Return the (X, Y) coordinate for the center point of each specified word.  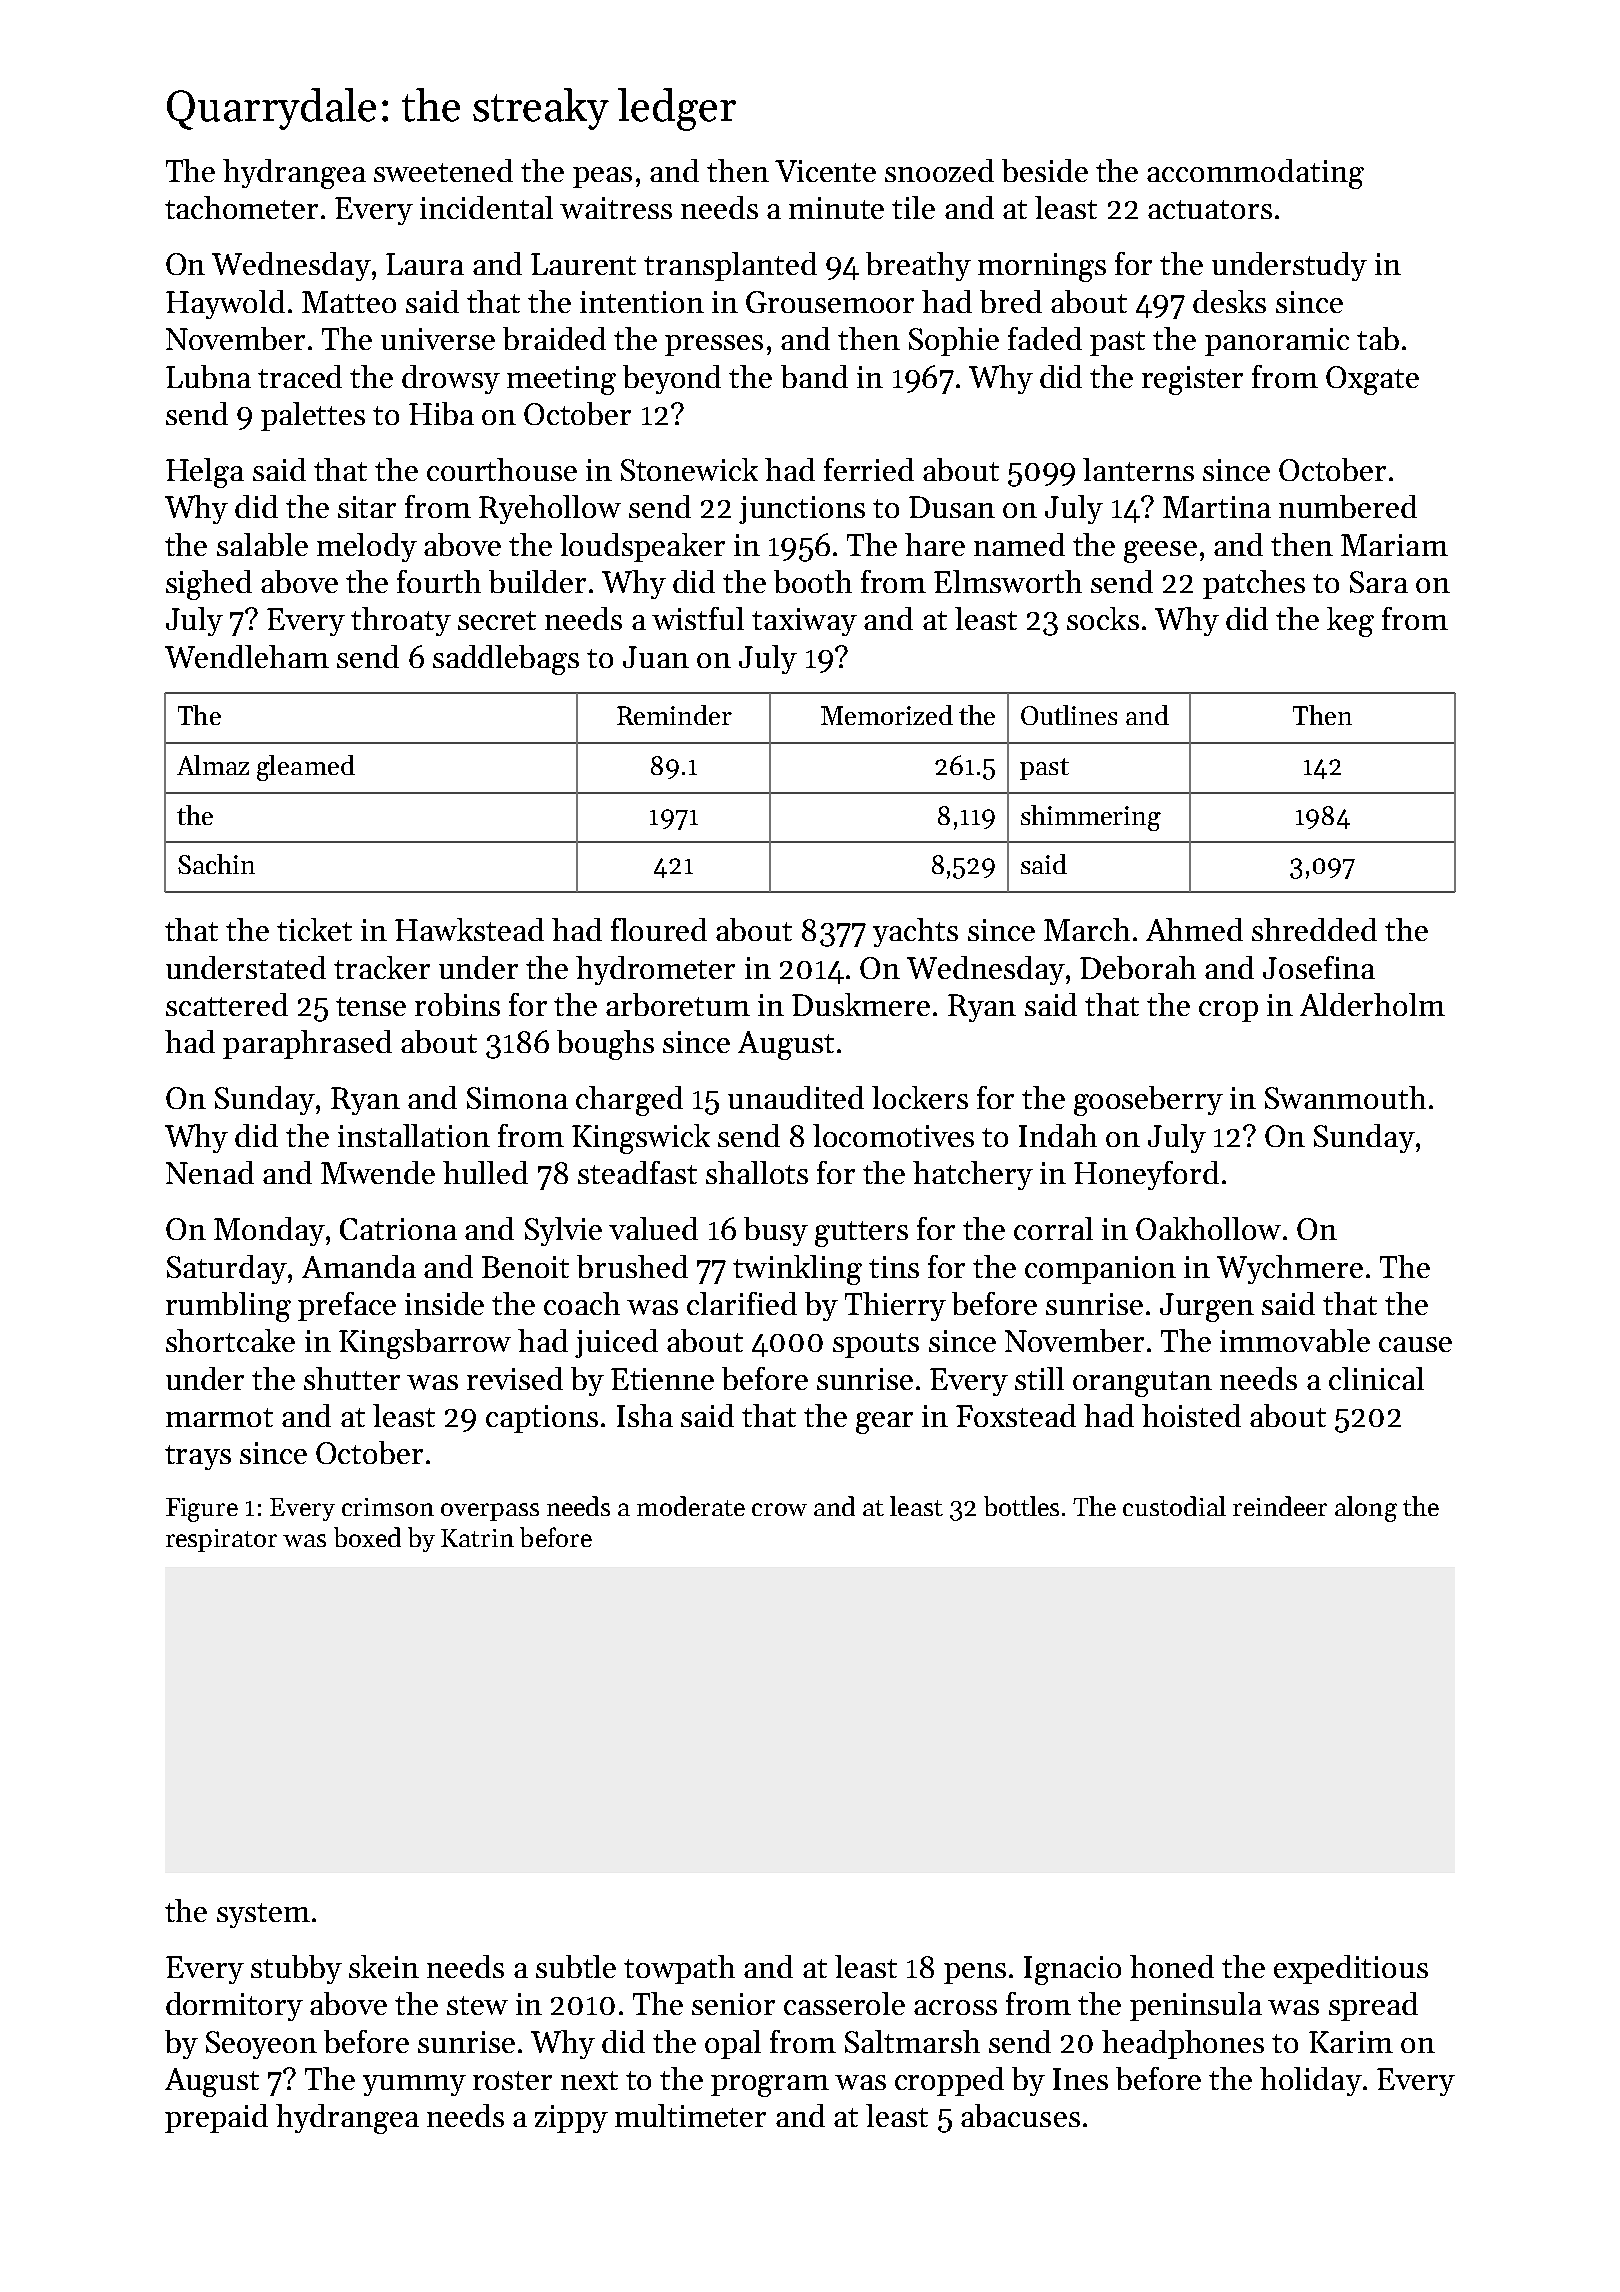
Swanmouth (1345, 1097)
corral (1053, 1228)
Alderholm (1372, 1004)
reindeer (1280, 1506)
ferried (869, 469)
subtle (576, 1966)
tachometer (241, 207)
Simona (517, 1098)
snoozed (939, 170)
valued (653, 1228)
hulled (485, 1172)
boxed (367, 1537)
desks (1229, 301)
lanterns (1138, 469)
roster (512, 2080)
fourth (439, 581)
